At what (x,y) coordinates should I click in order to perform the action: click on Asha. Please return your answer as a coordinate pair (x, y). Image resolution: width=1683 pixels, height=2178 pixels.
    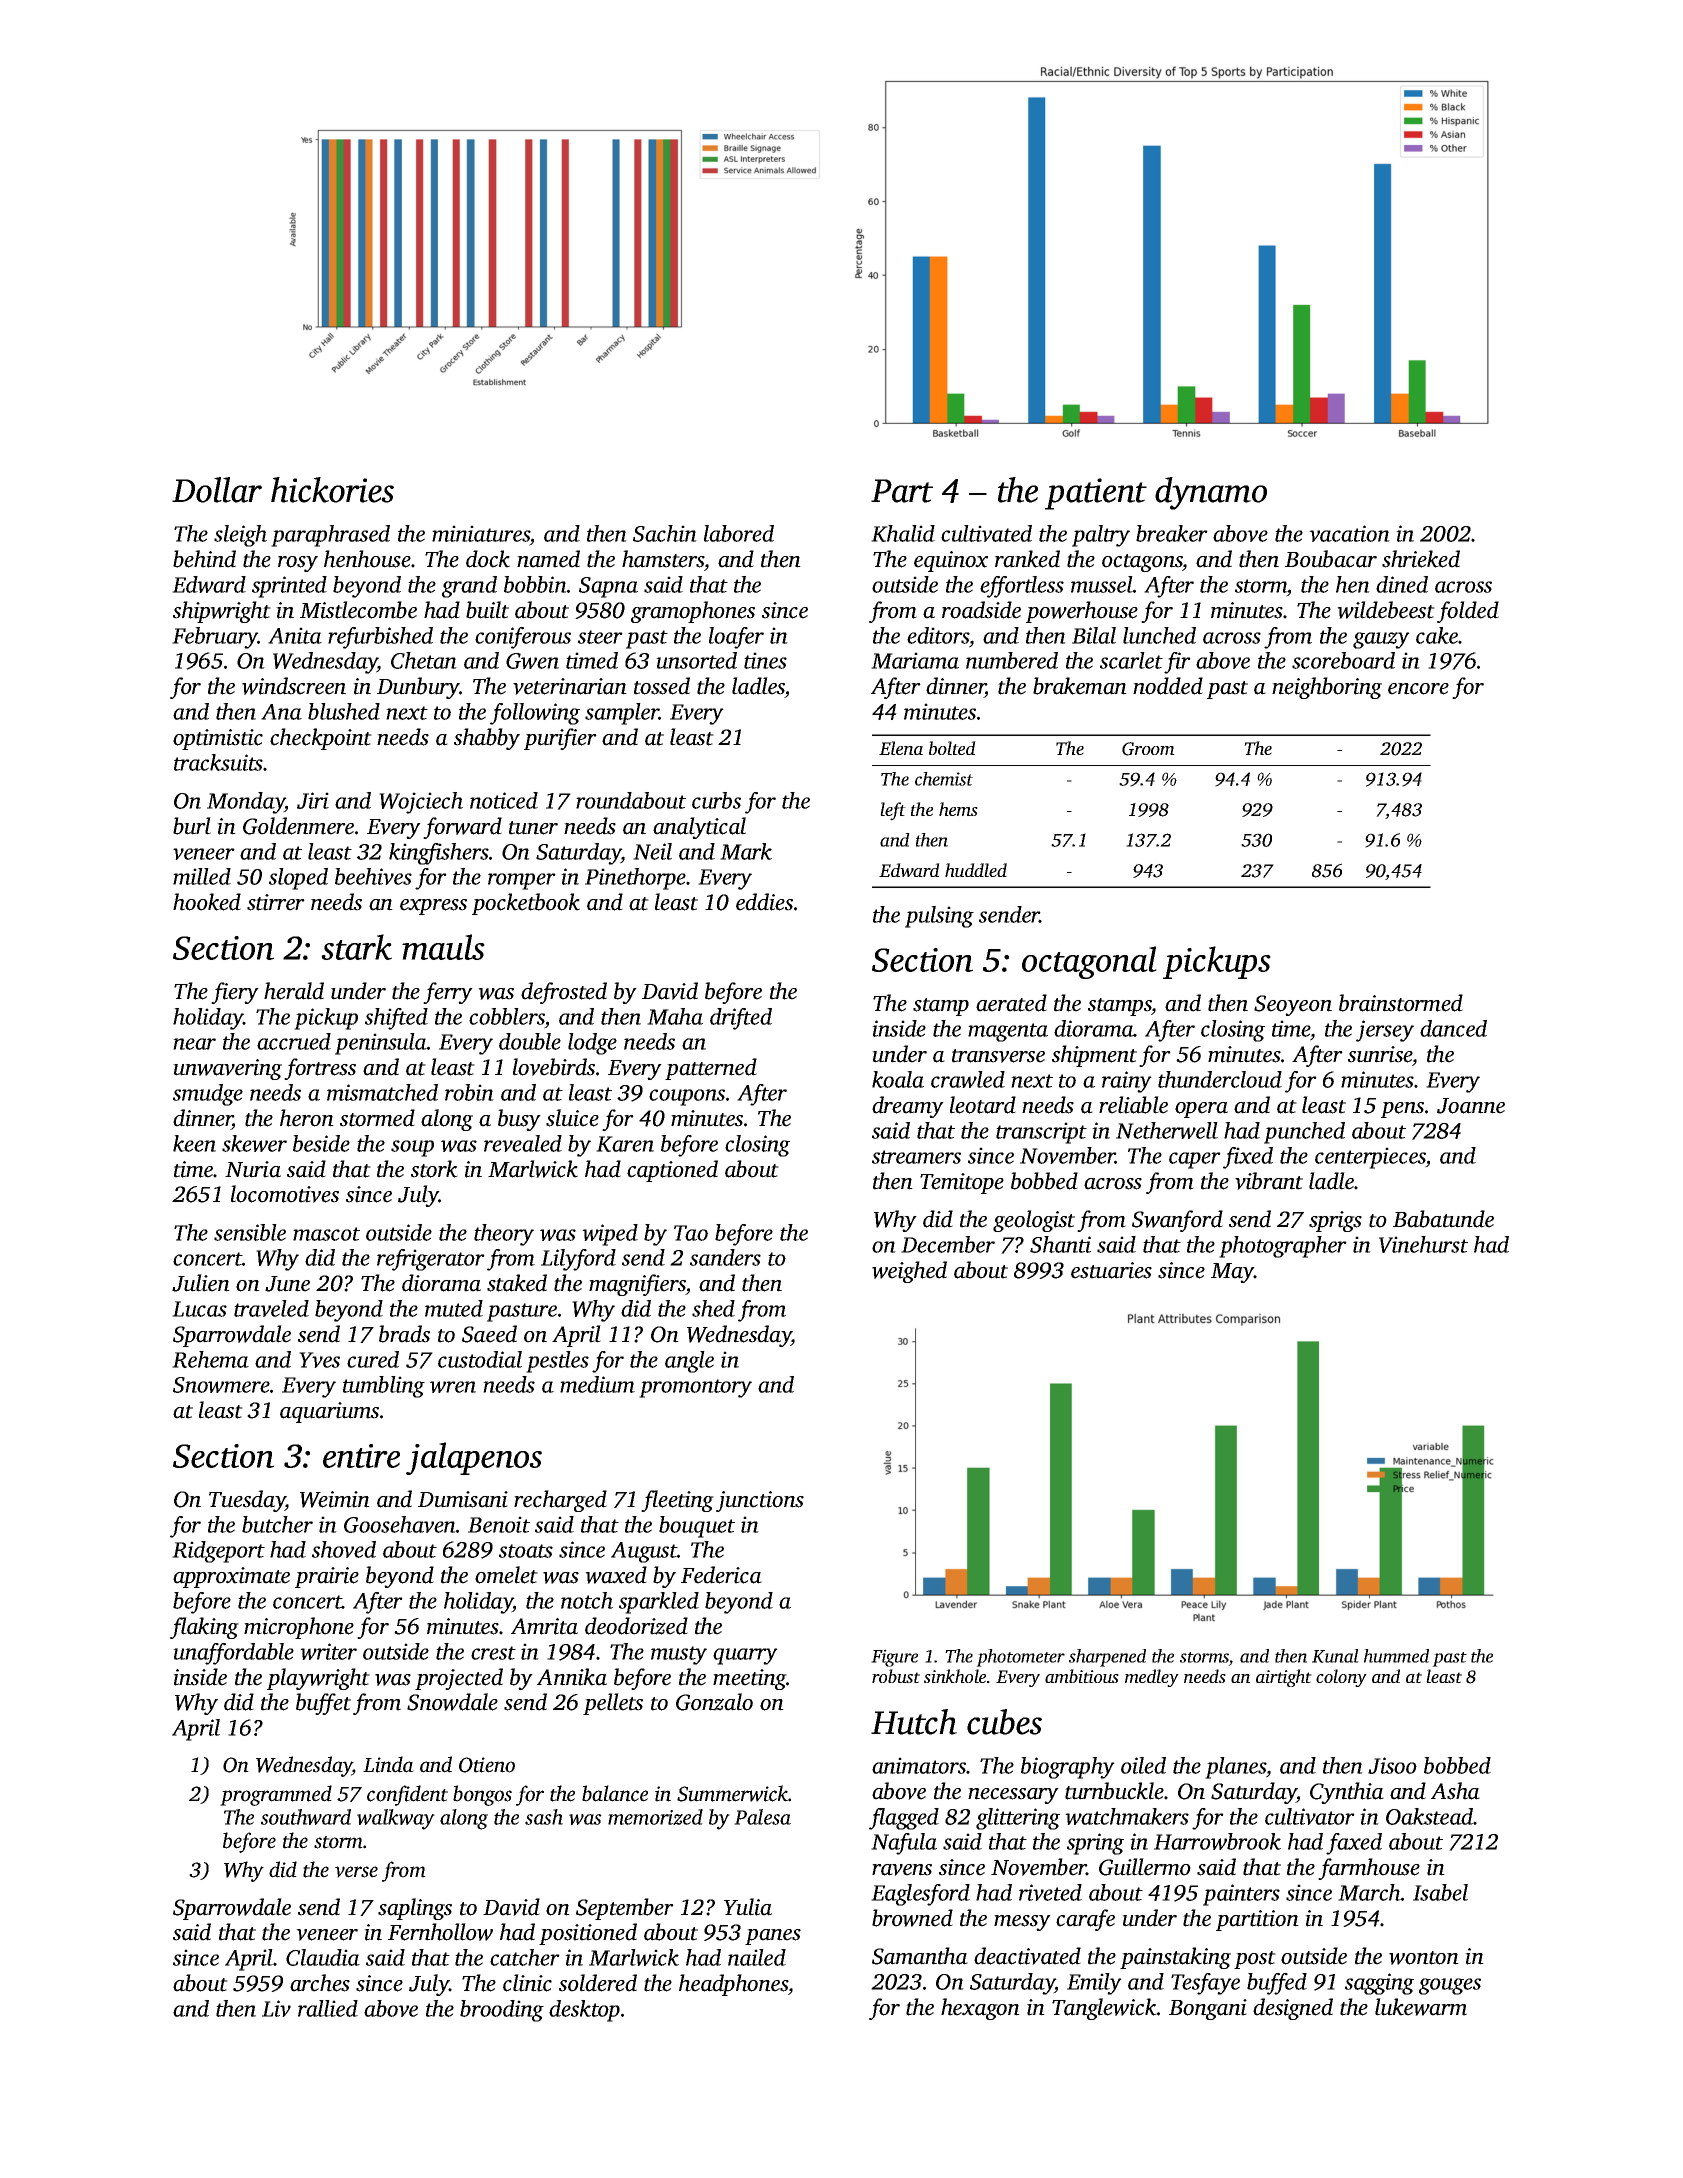
    Looking at the image, I should click on (1455, 1791).
